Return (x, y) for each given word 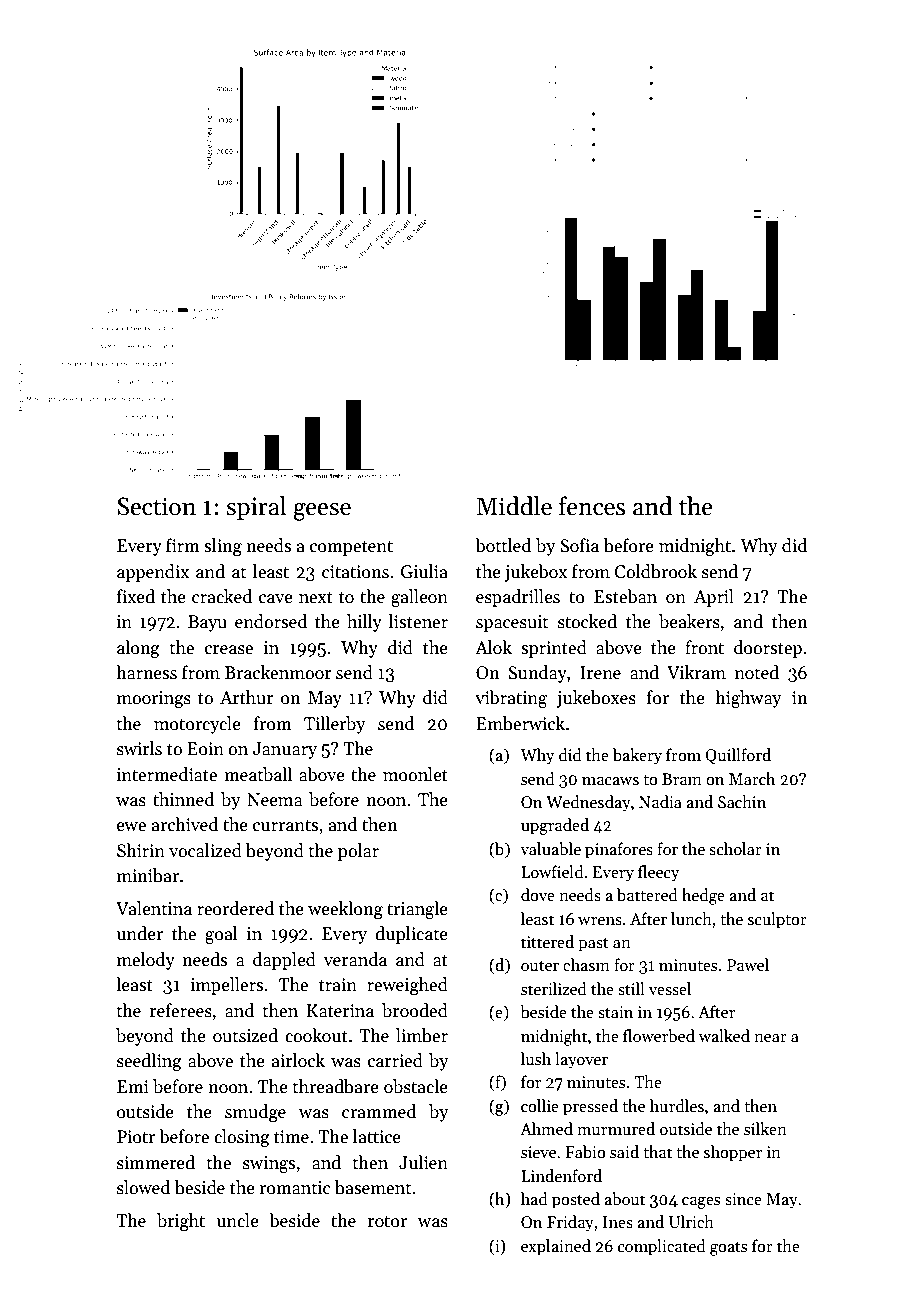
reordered (235, 908)
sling (223, 547)
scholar (735, 849)
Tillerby (335, 725)
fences (592, 506)
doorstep (768, 649)
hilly (364, 623)
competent (351, 548)
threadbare (335, 1086)
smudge (255, 1113)
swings (269, 1164)
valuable (550, 848)
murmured (616, 1128)
